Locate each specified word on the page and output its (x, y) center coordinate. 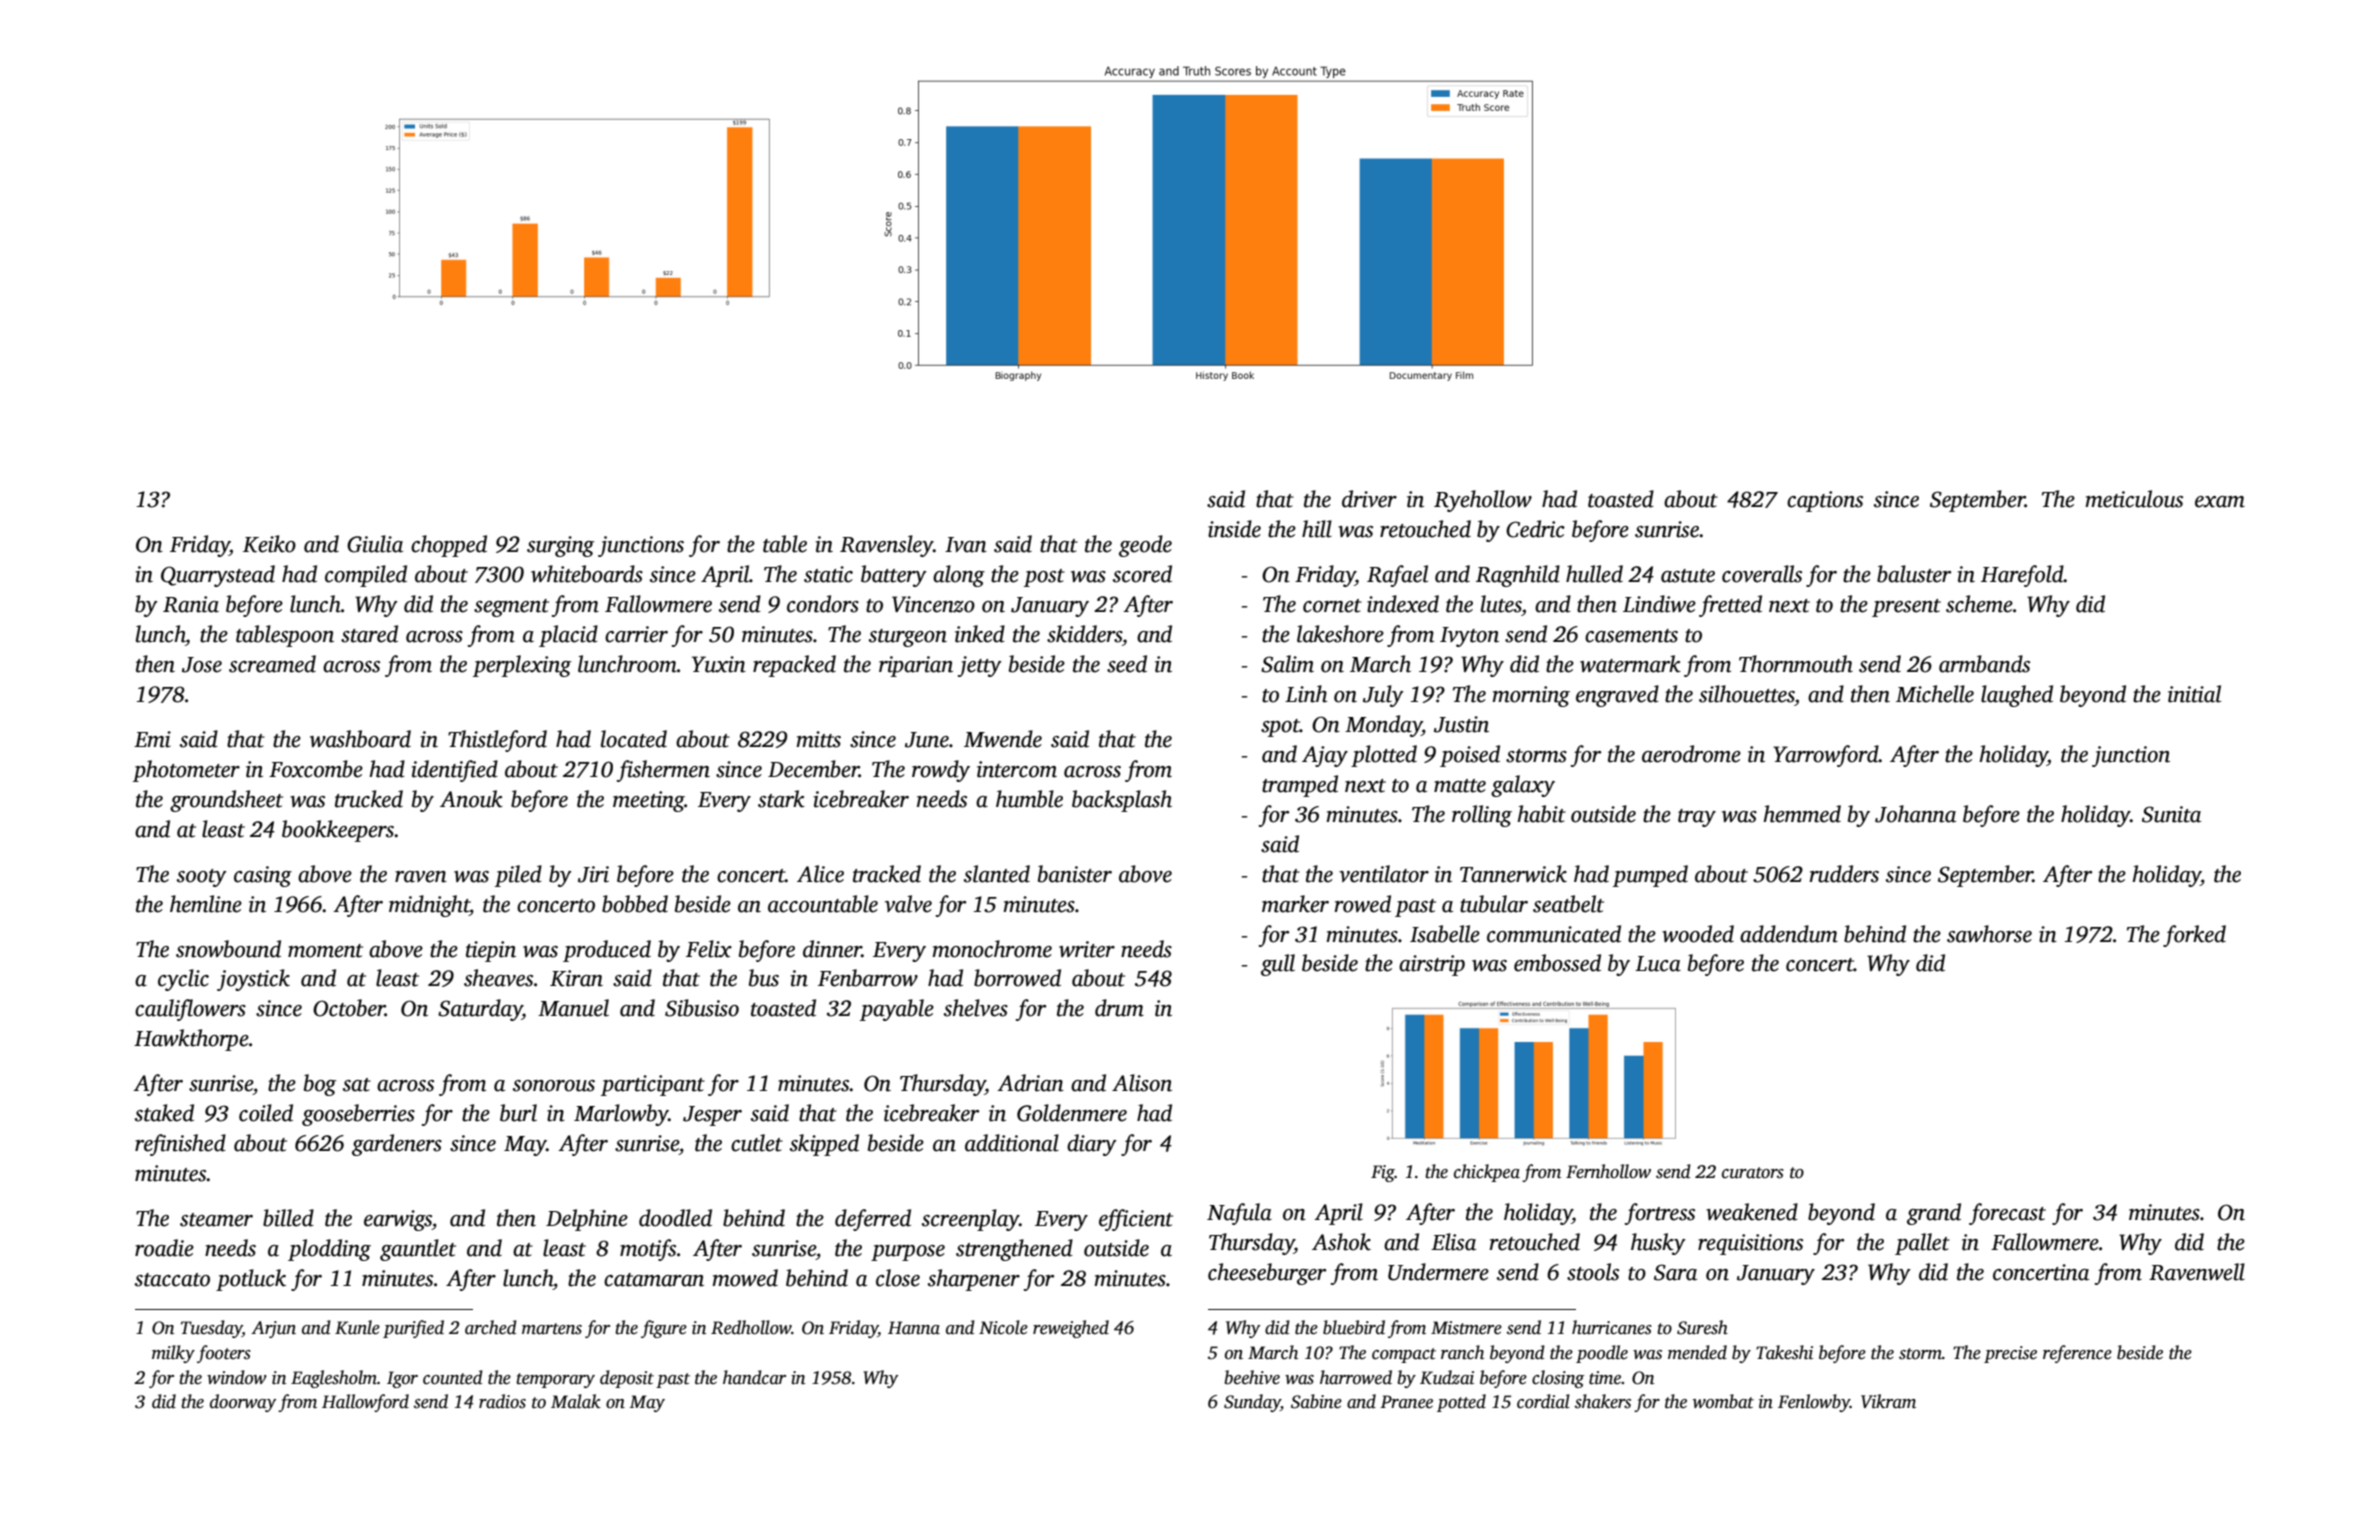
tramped (1300, 786)
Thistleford (497, 741)
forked (2194, 936)
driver (1369, 499)
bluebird (1354, 1327)
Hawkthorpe (191, 1040)
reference (2077, 1354)
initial (2194, 694)
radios (502, 1401)
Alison (1142, 1083)
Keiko (269, 544)
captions (1825, 501)
